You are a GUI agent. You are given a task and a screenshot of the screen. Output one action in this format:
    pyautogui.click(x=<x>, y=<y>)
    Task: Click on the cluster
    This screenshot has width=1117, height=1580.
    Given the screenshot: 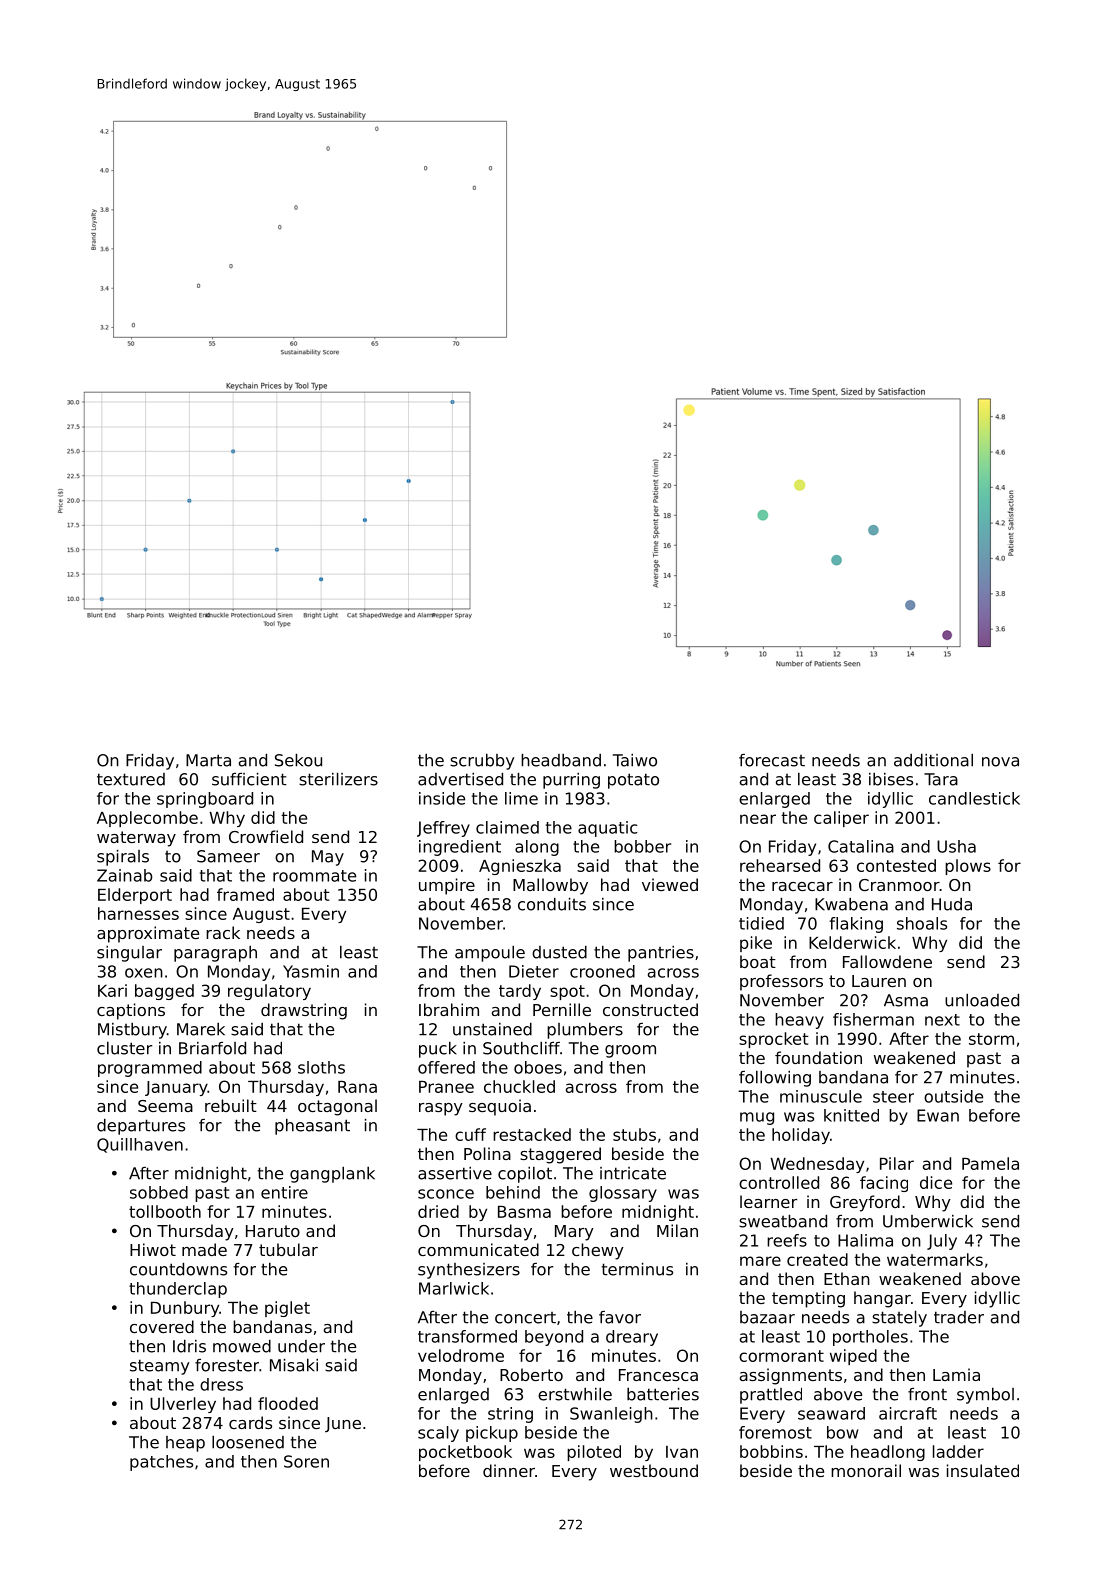 What is the action you would take?
    pyautogui.click(x=124, y=1048)
